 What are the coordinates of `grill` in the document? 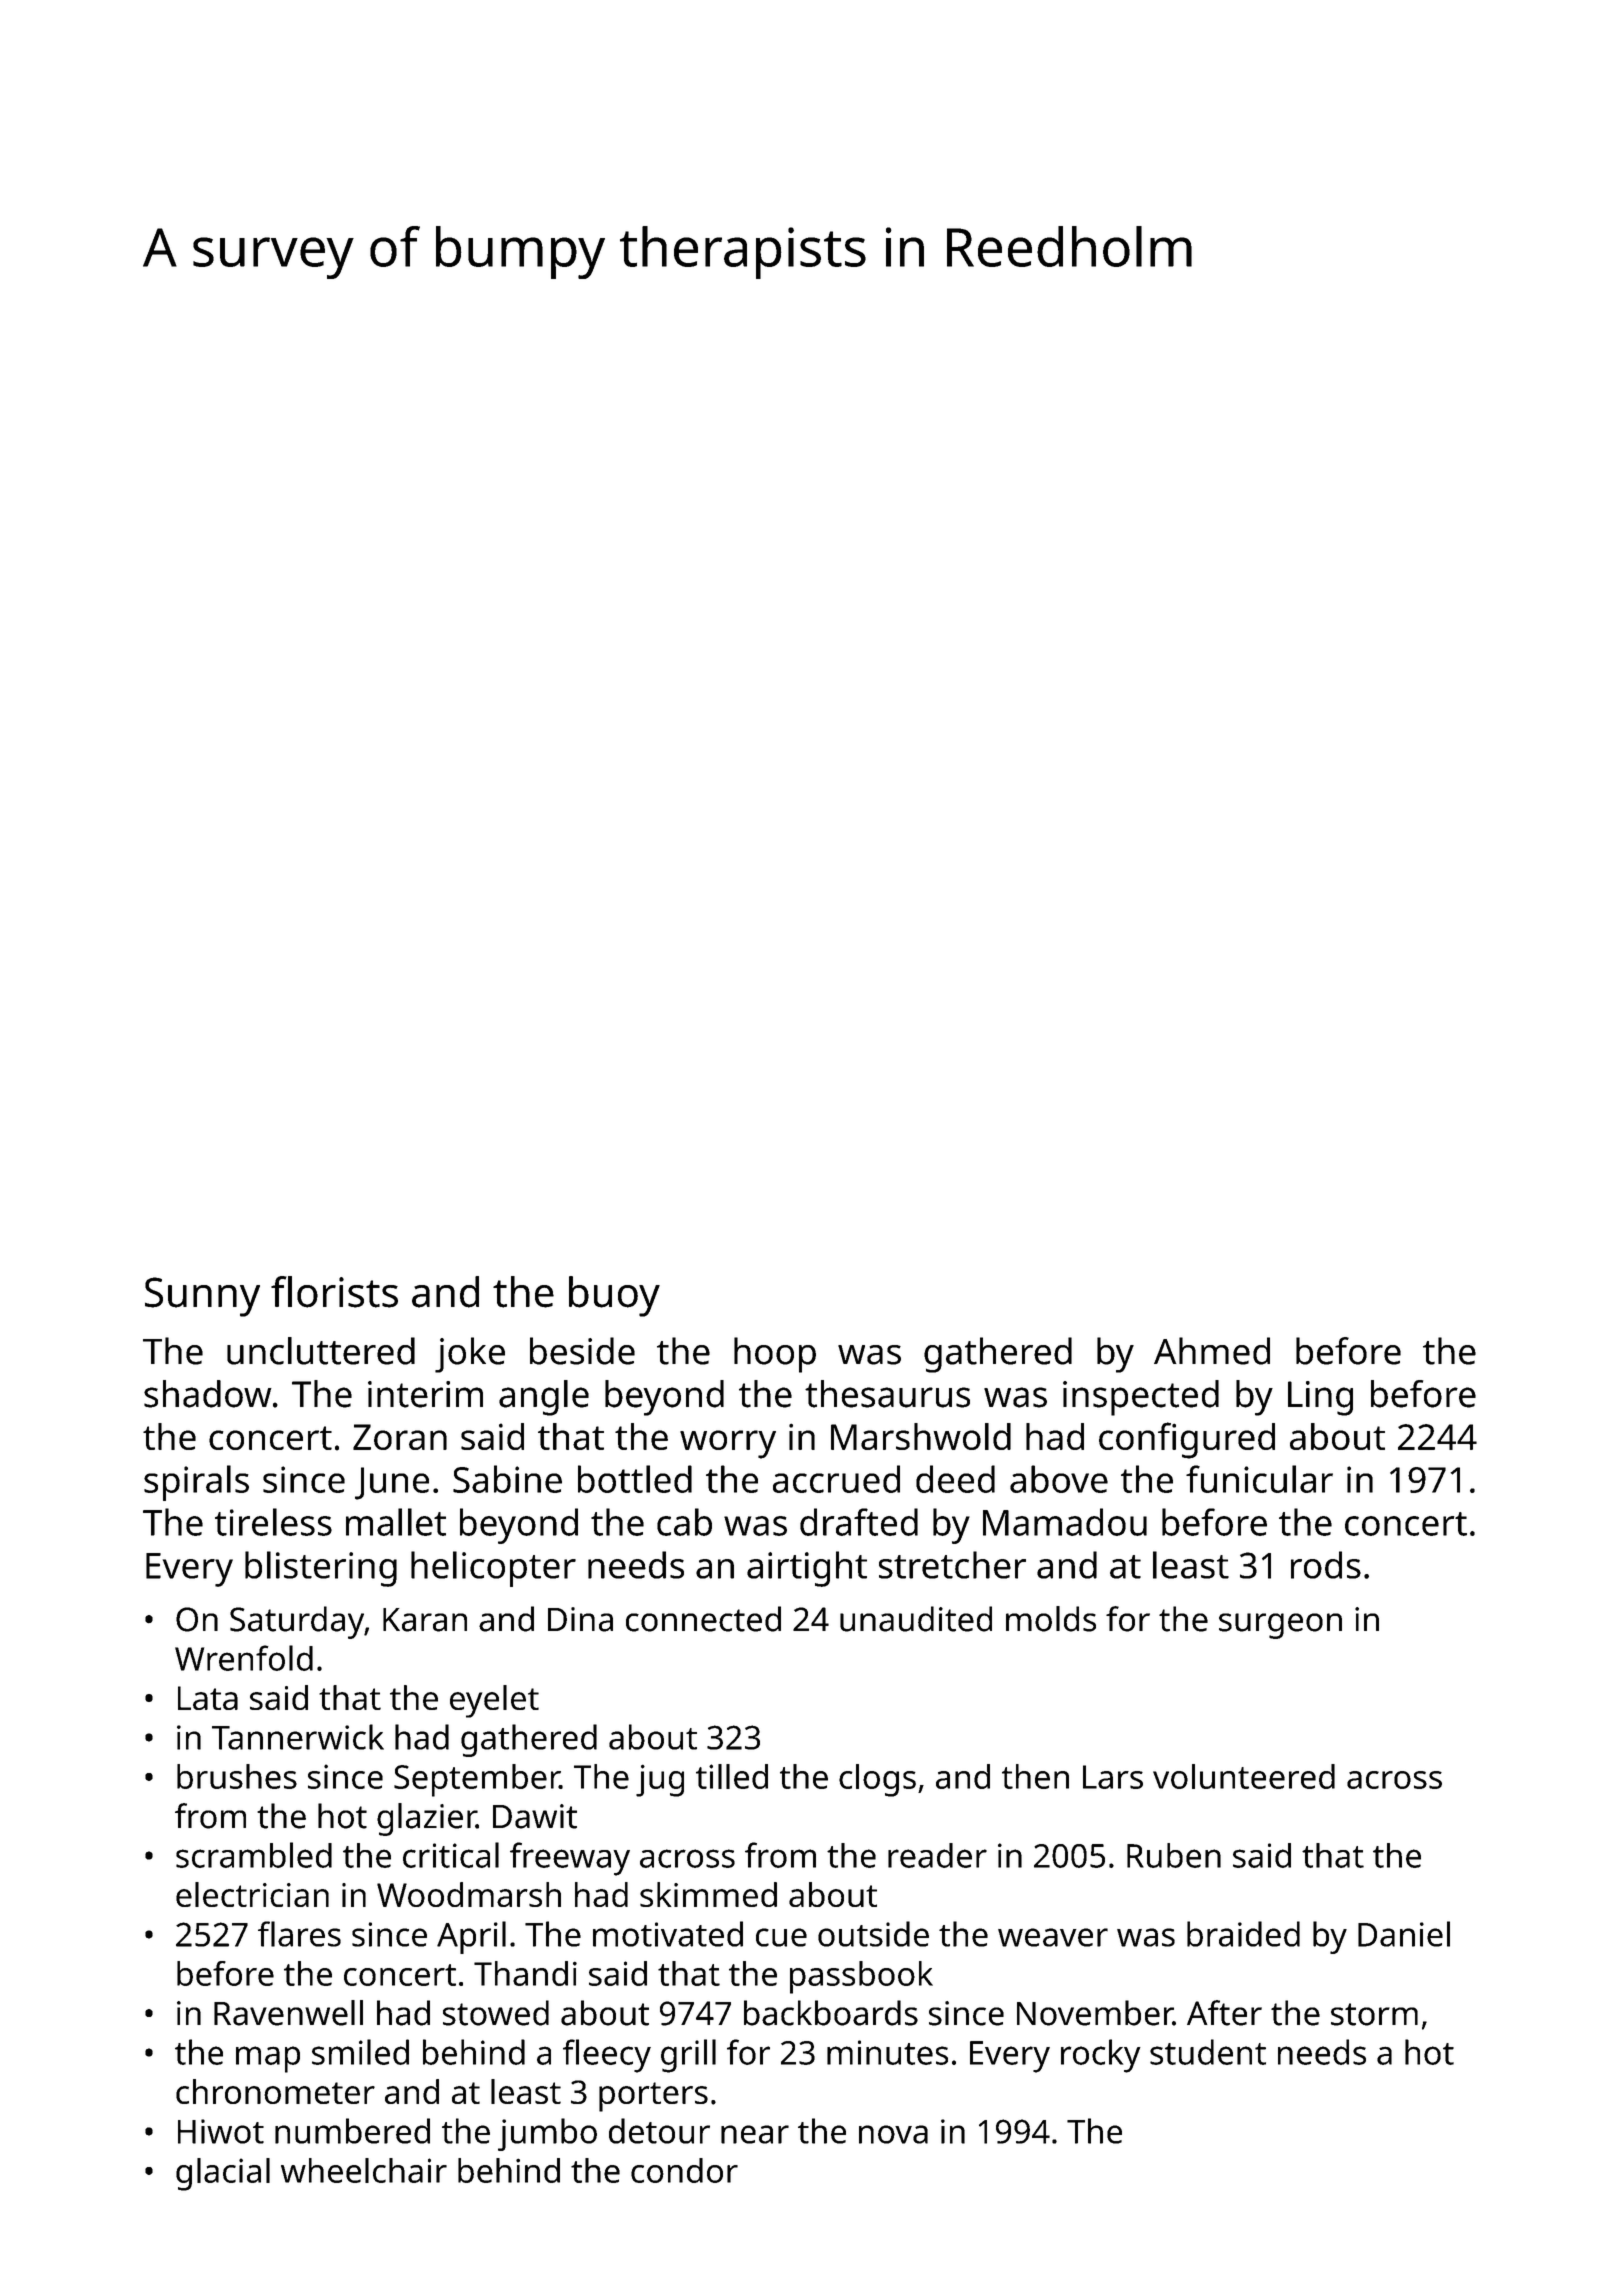 It's located at (688, 2056).
